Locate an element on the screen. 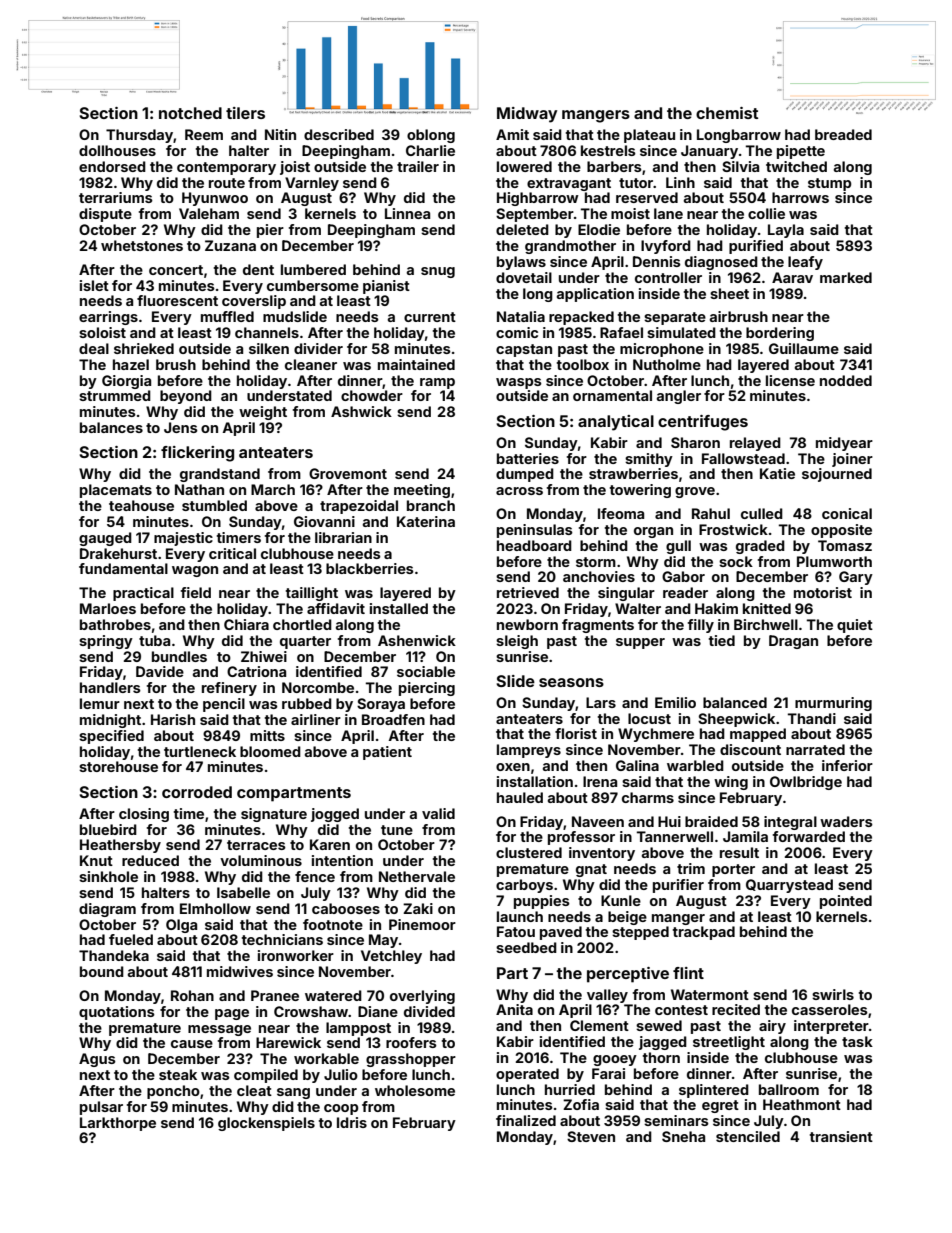 The height and width of the screenshot is (1233, 952). Julio is located at coordinates (341, 1074).
